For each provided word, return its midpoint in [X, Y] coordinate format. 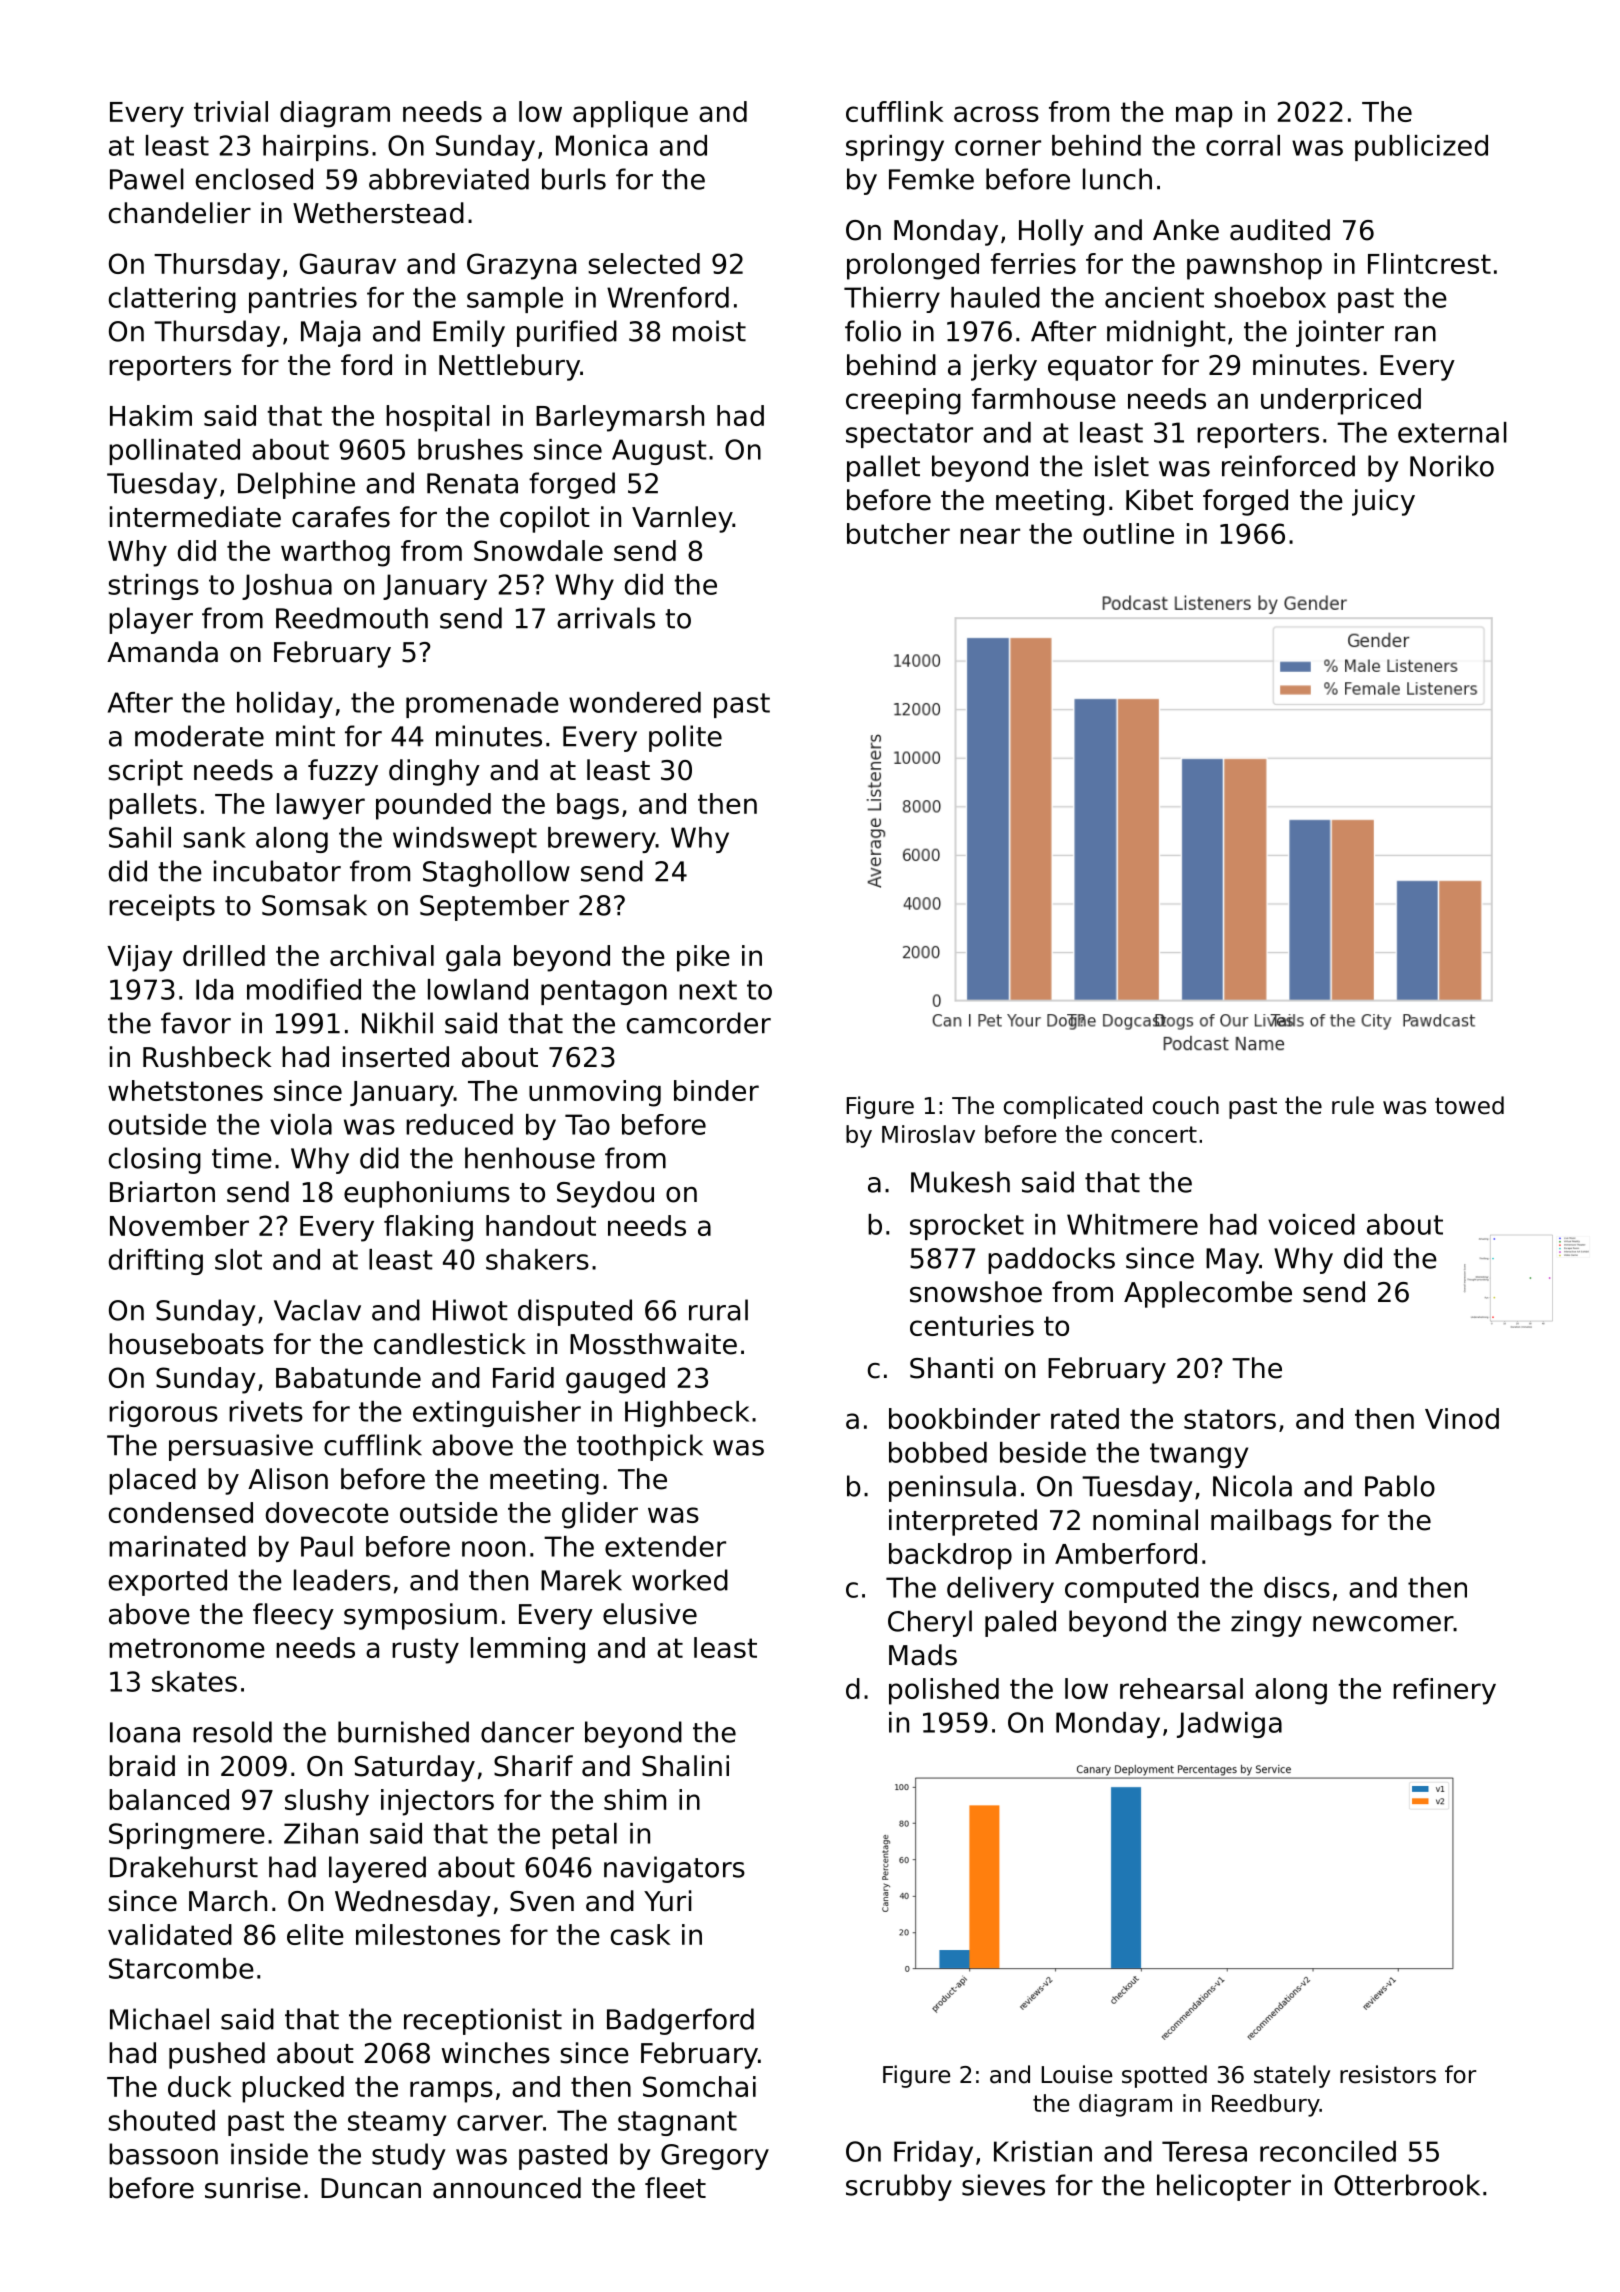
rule [1353, 1105]
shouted [161, 2120]
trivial [231, 111]
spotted [1164, 2076]
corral [1243, 145]
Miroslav [928, 1134]
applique [630, 114]
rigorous [163, 1414]
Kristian [1043, 2151]
